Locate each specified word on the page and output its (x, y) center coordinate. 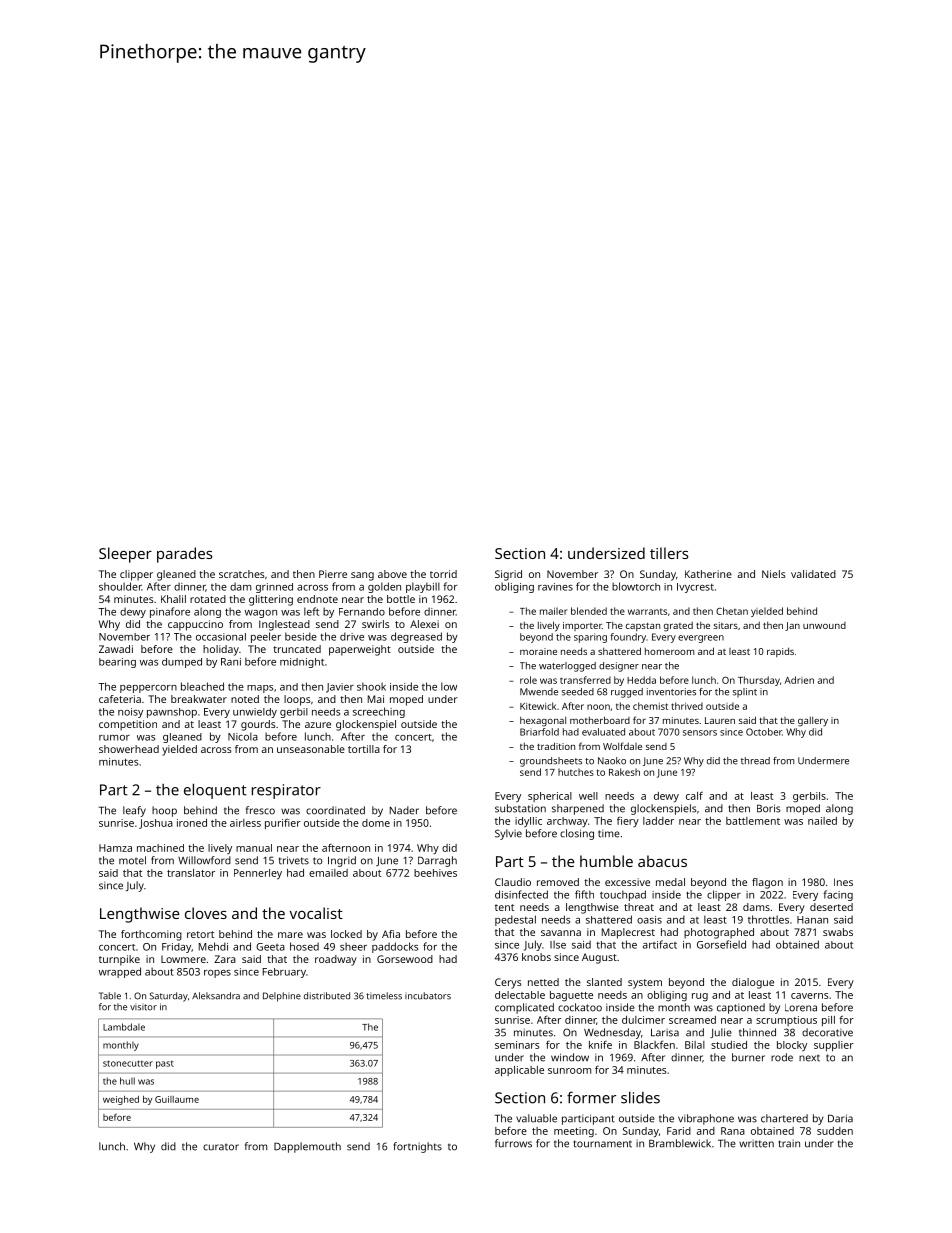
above (392, 574)
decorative (827, 1032)
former (591, 1097)
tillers (669, 553)
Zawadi (116, 649)
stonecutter (128, 1063)
